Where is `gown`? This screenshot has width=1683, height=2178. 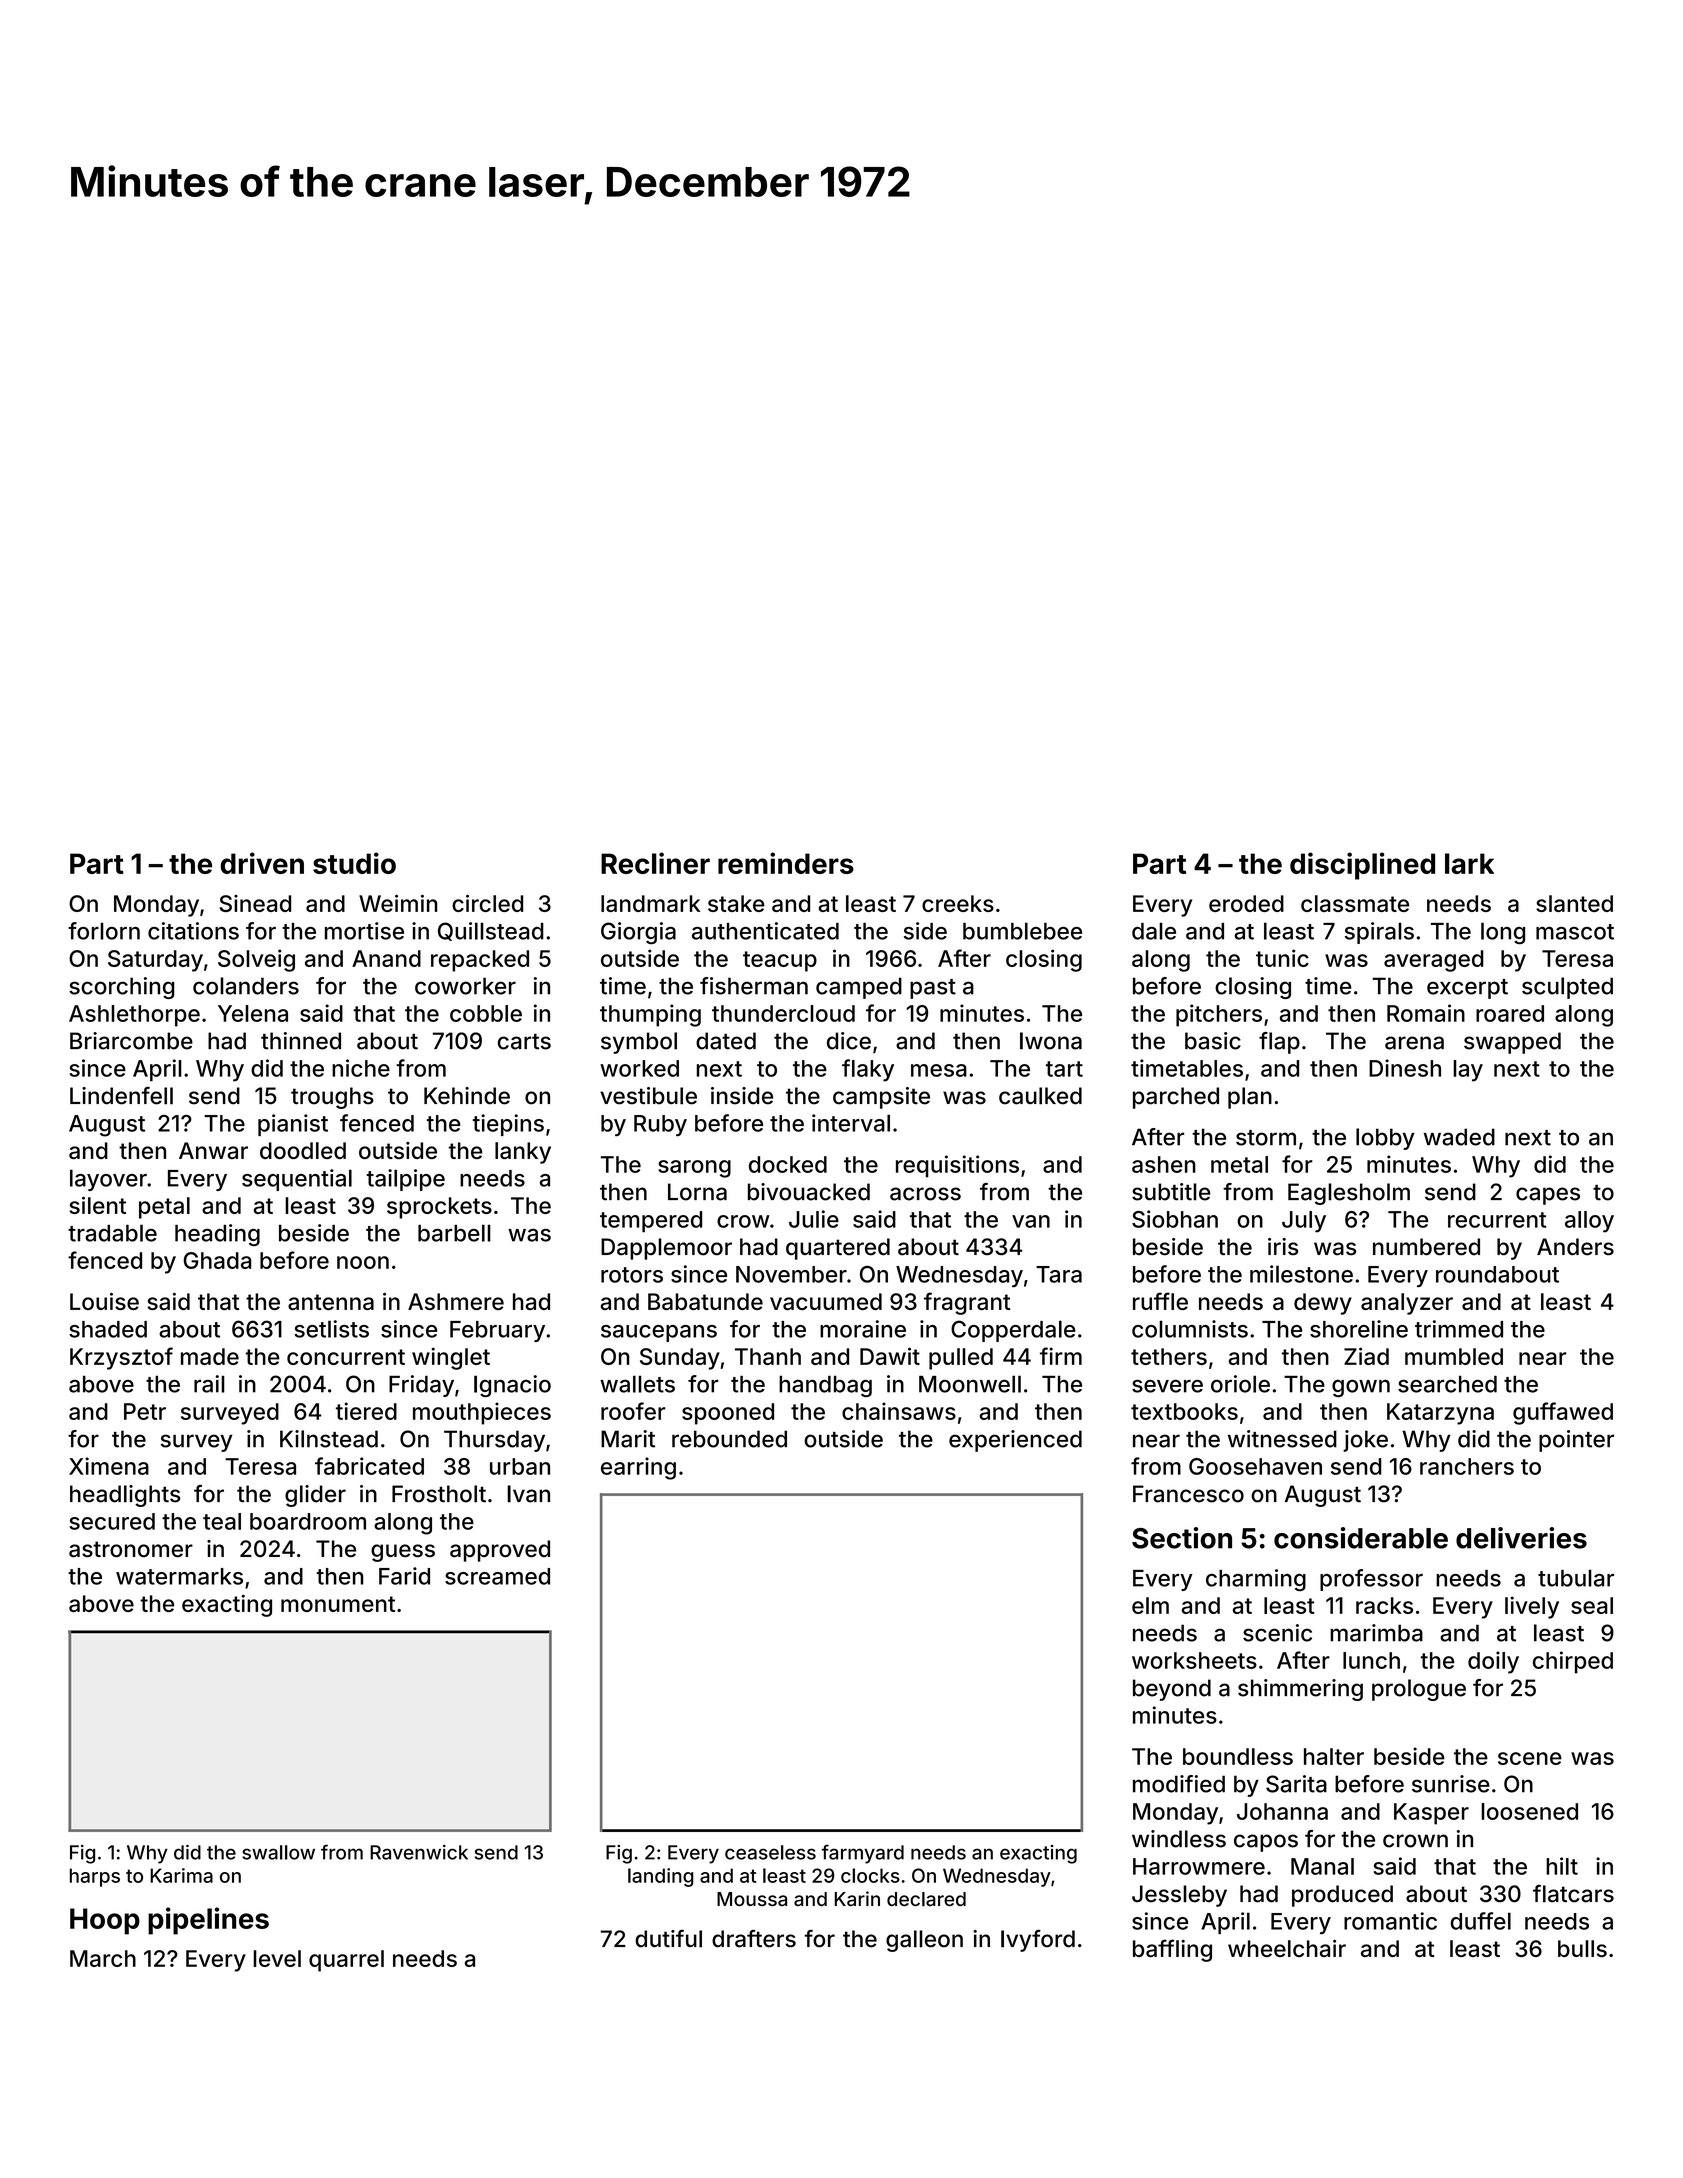
gown is located at coordinates (1361, 1388).
